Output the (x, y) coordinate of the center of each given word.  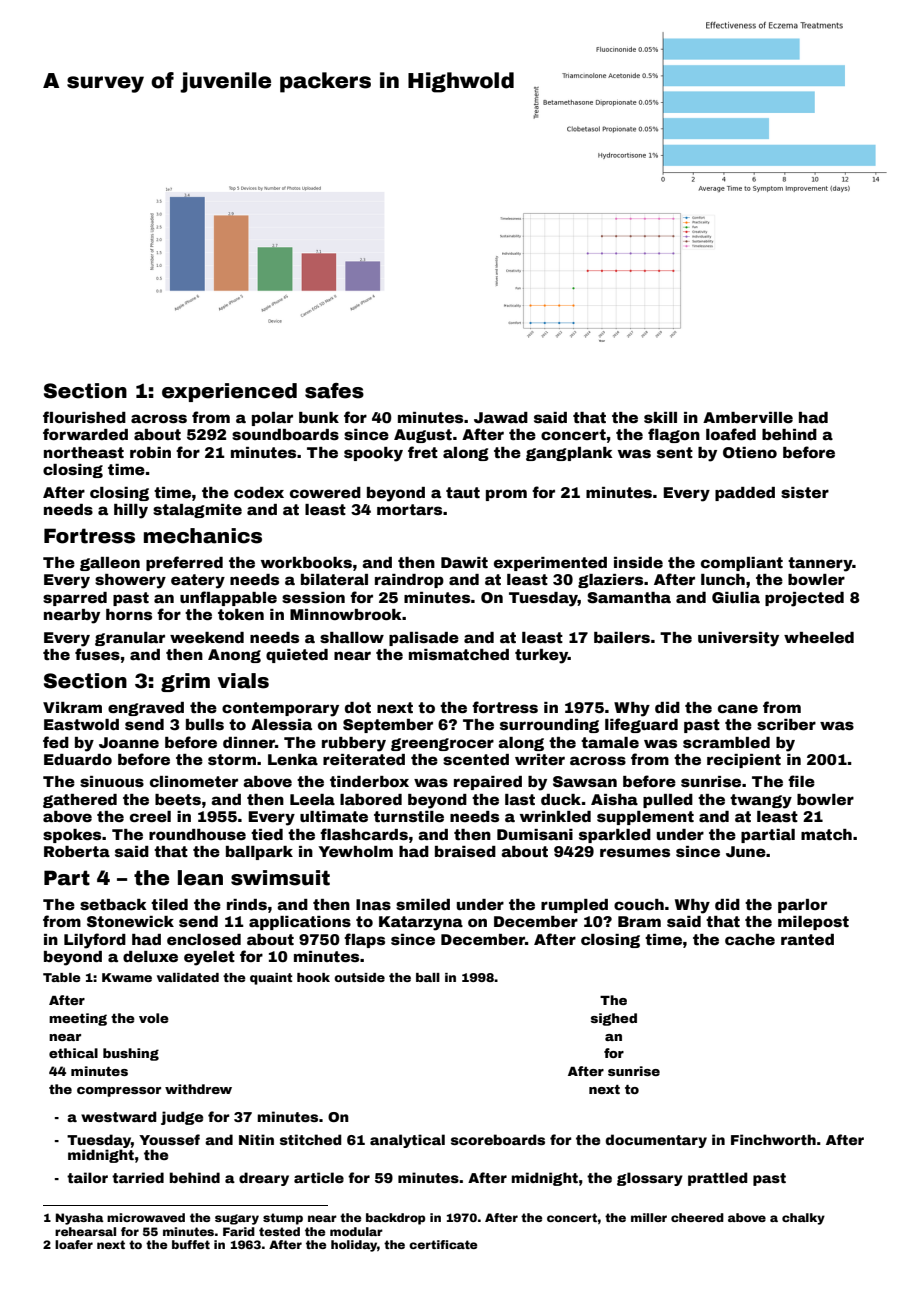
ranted (807, 939)
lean (200, 878)
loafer (74, 1244)
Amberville (748, 417)
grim (185, 682)
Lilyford (95, 941)
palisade (424, 639)
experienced (229, 392)
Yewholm (355, 851)
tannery (820, 564)
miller (649, 1217)
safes (334, 391)
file (801, 781)
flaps (364, 940)
